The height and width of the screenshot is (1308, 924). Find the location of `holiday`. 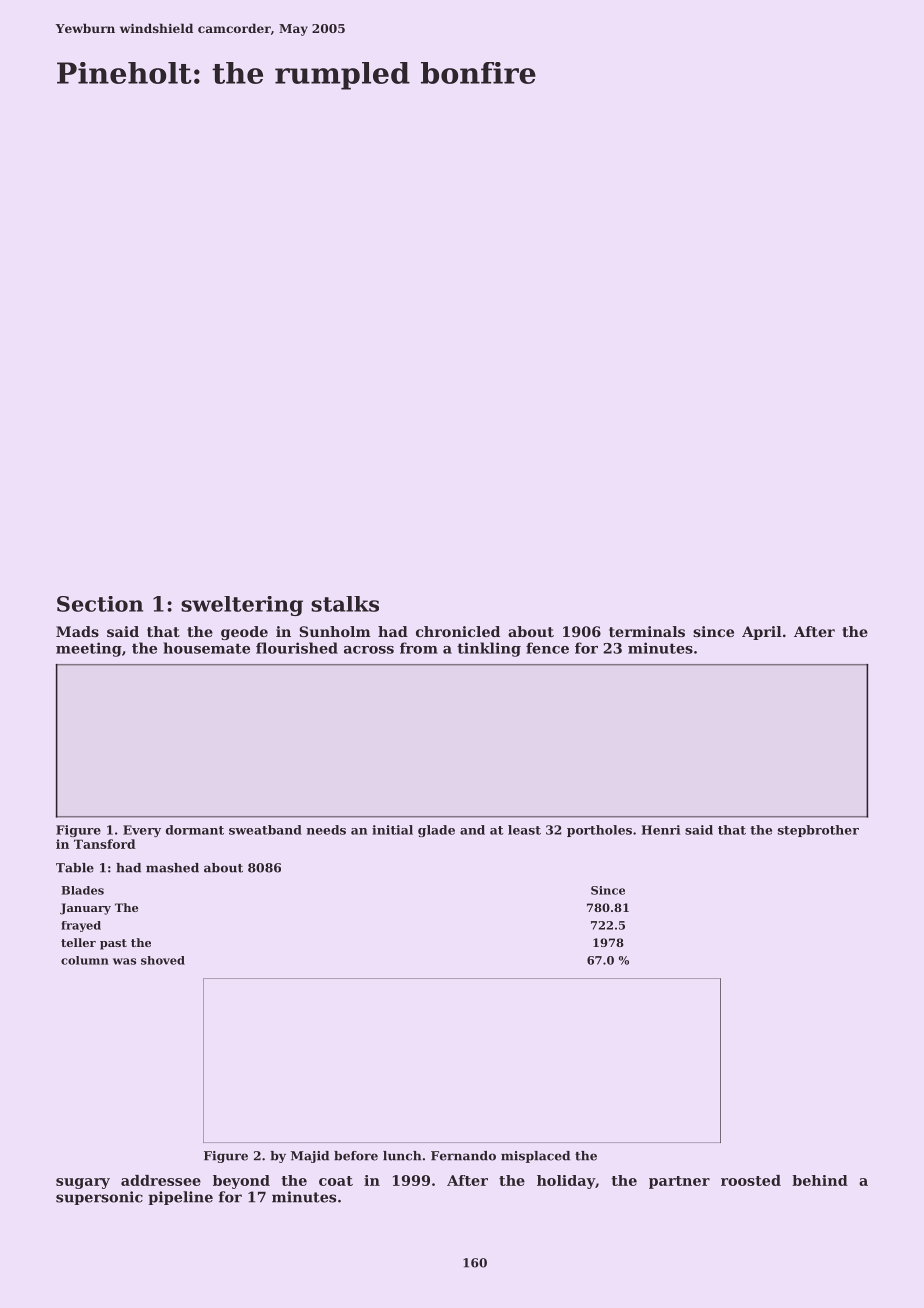

holiday is located at coordinates (566, 1182).
